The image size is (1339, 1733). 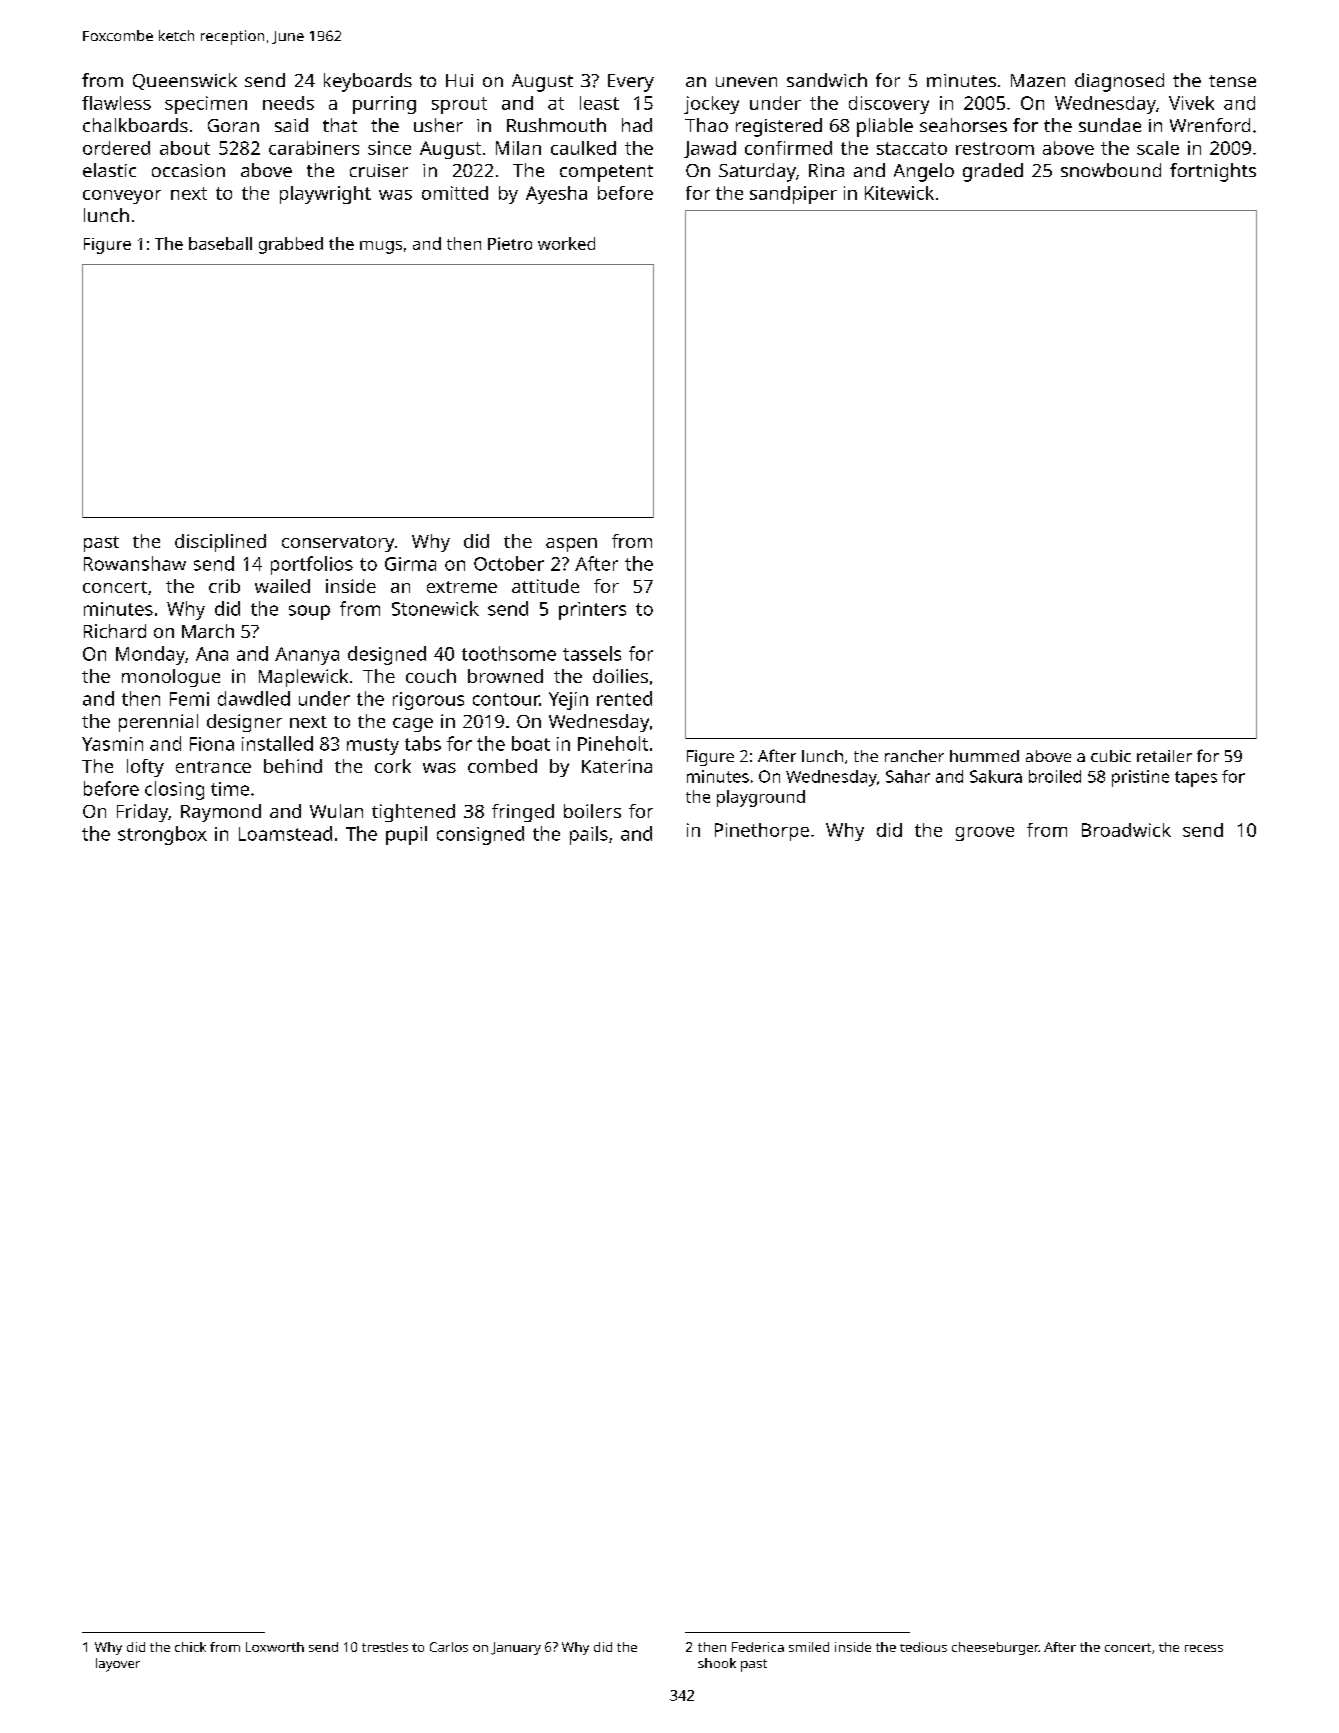 What do you see at coordinates (592, 611) in the screenshot?
I see `printers` at bounding box center [592, 611].
